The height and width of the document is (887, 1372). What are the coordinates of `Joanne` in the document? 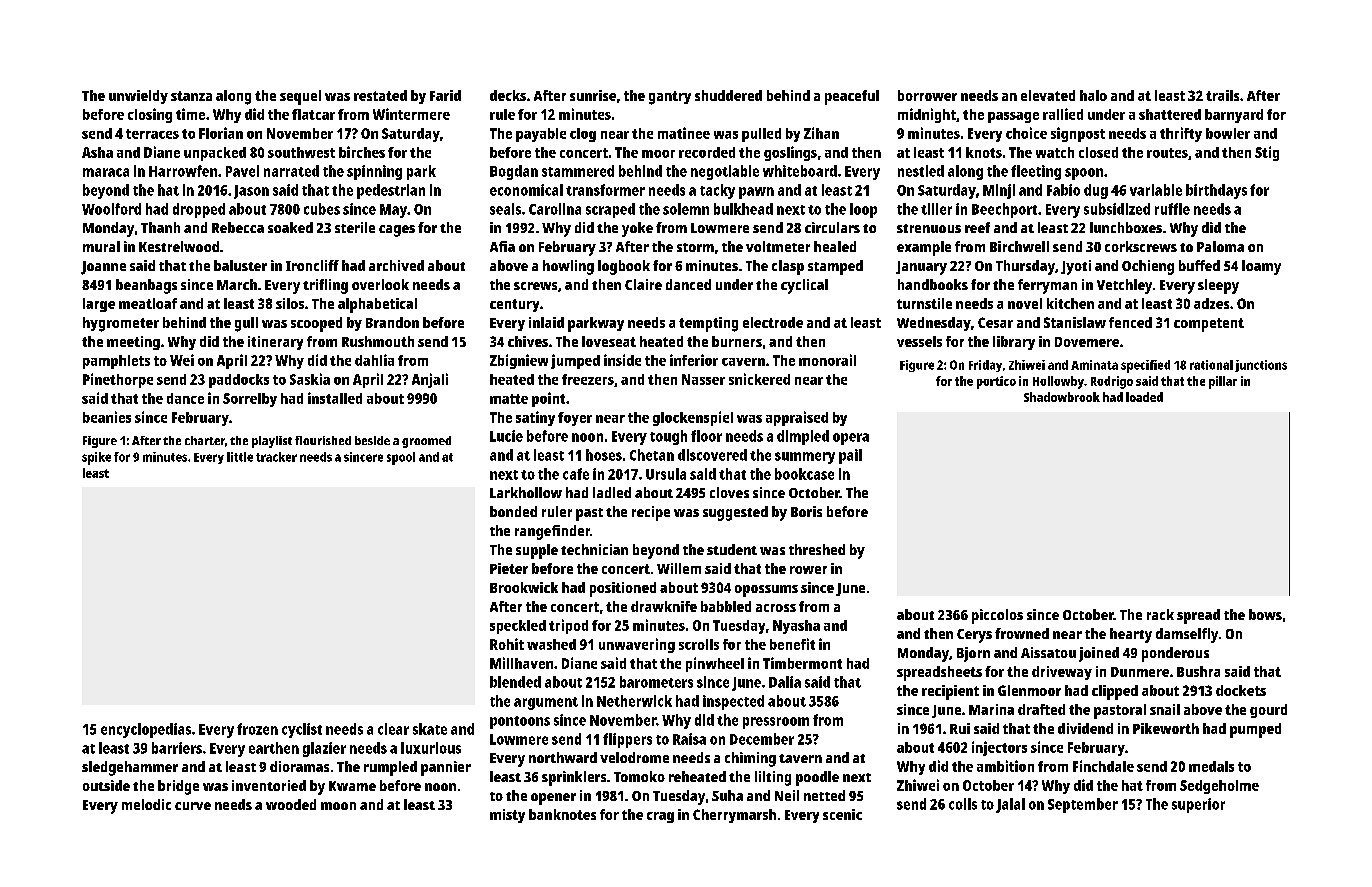 It's located at (103, 268).
